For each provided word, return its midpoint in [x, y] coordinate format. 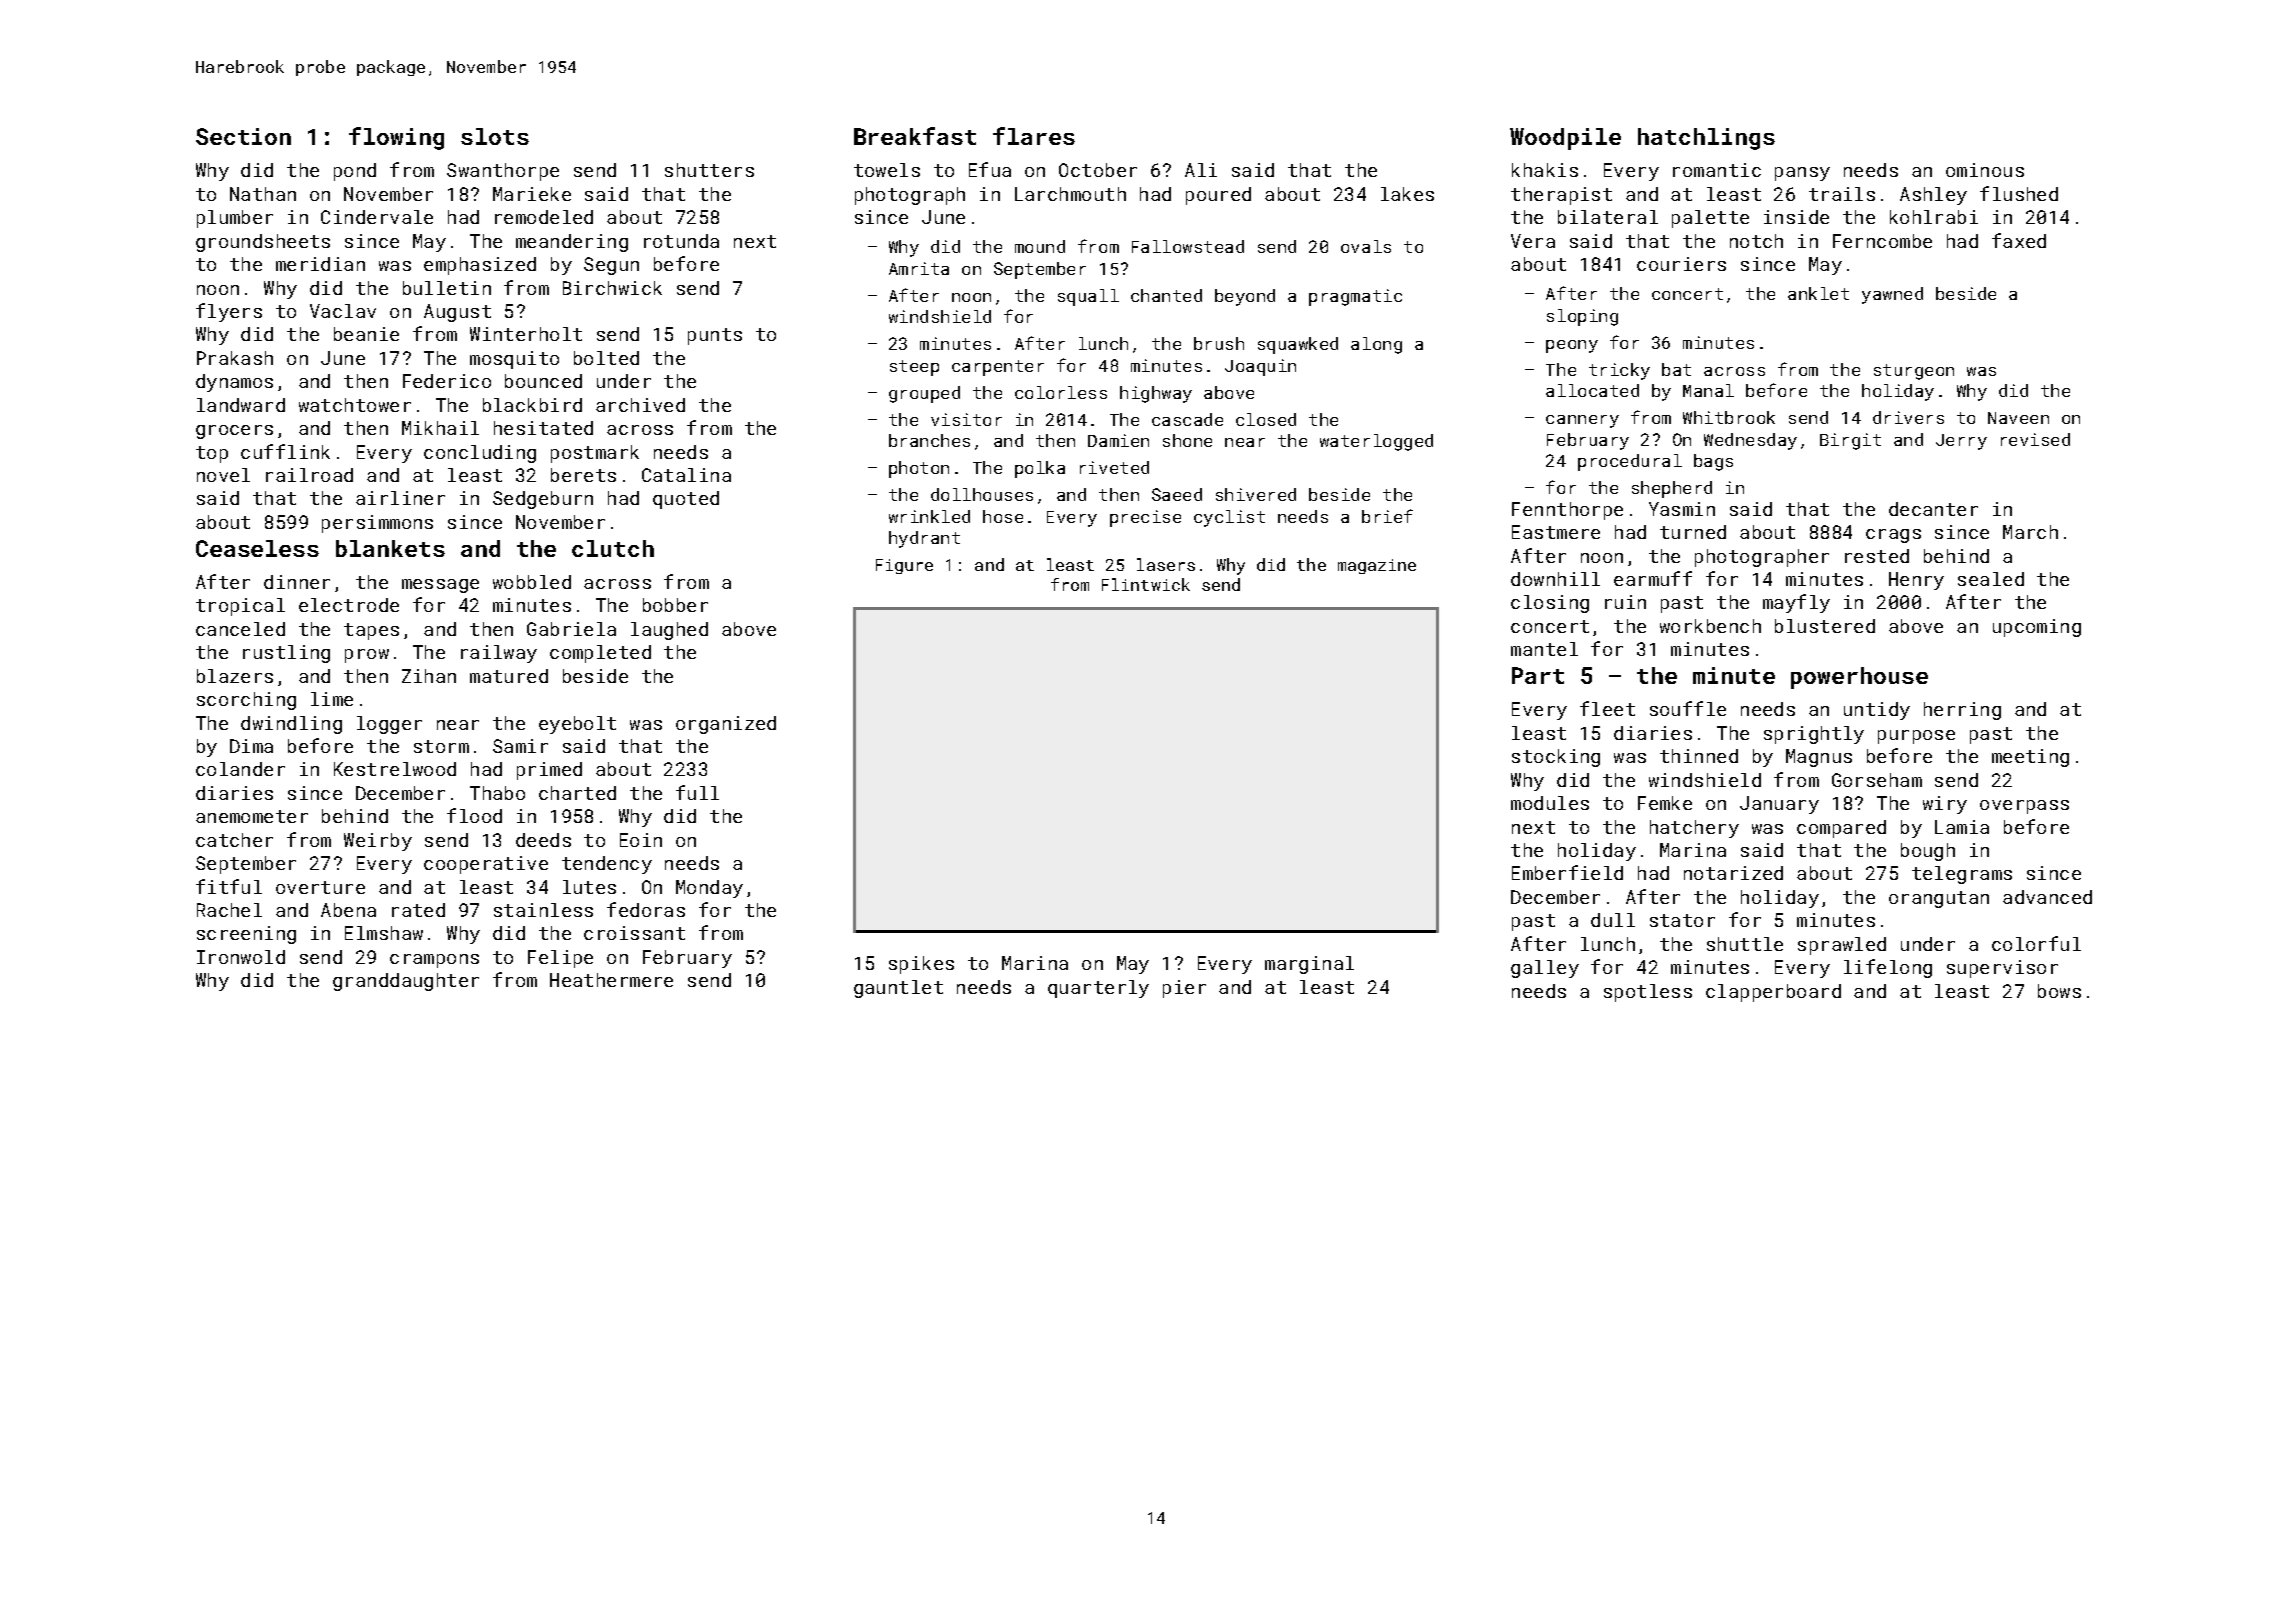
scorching [246, 701]
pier [1184, 989]
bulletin [447, 288]
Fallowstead [1188, 246]
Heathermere [611, 980]
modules [1550, 803]
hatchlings [1706, 139]
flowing [396, 138]
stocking [1556, 758]
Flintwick [1146, 584]
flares [1034, 136]
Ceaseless [257, 548]
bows [2059, 991]
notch [1756, 241]
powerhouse [1859, 678]
